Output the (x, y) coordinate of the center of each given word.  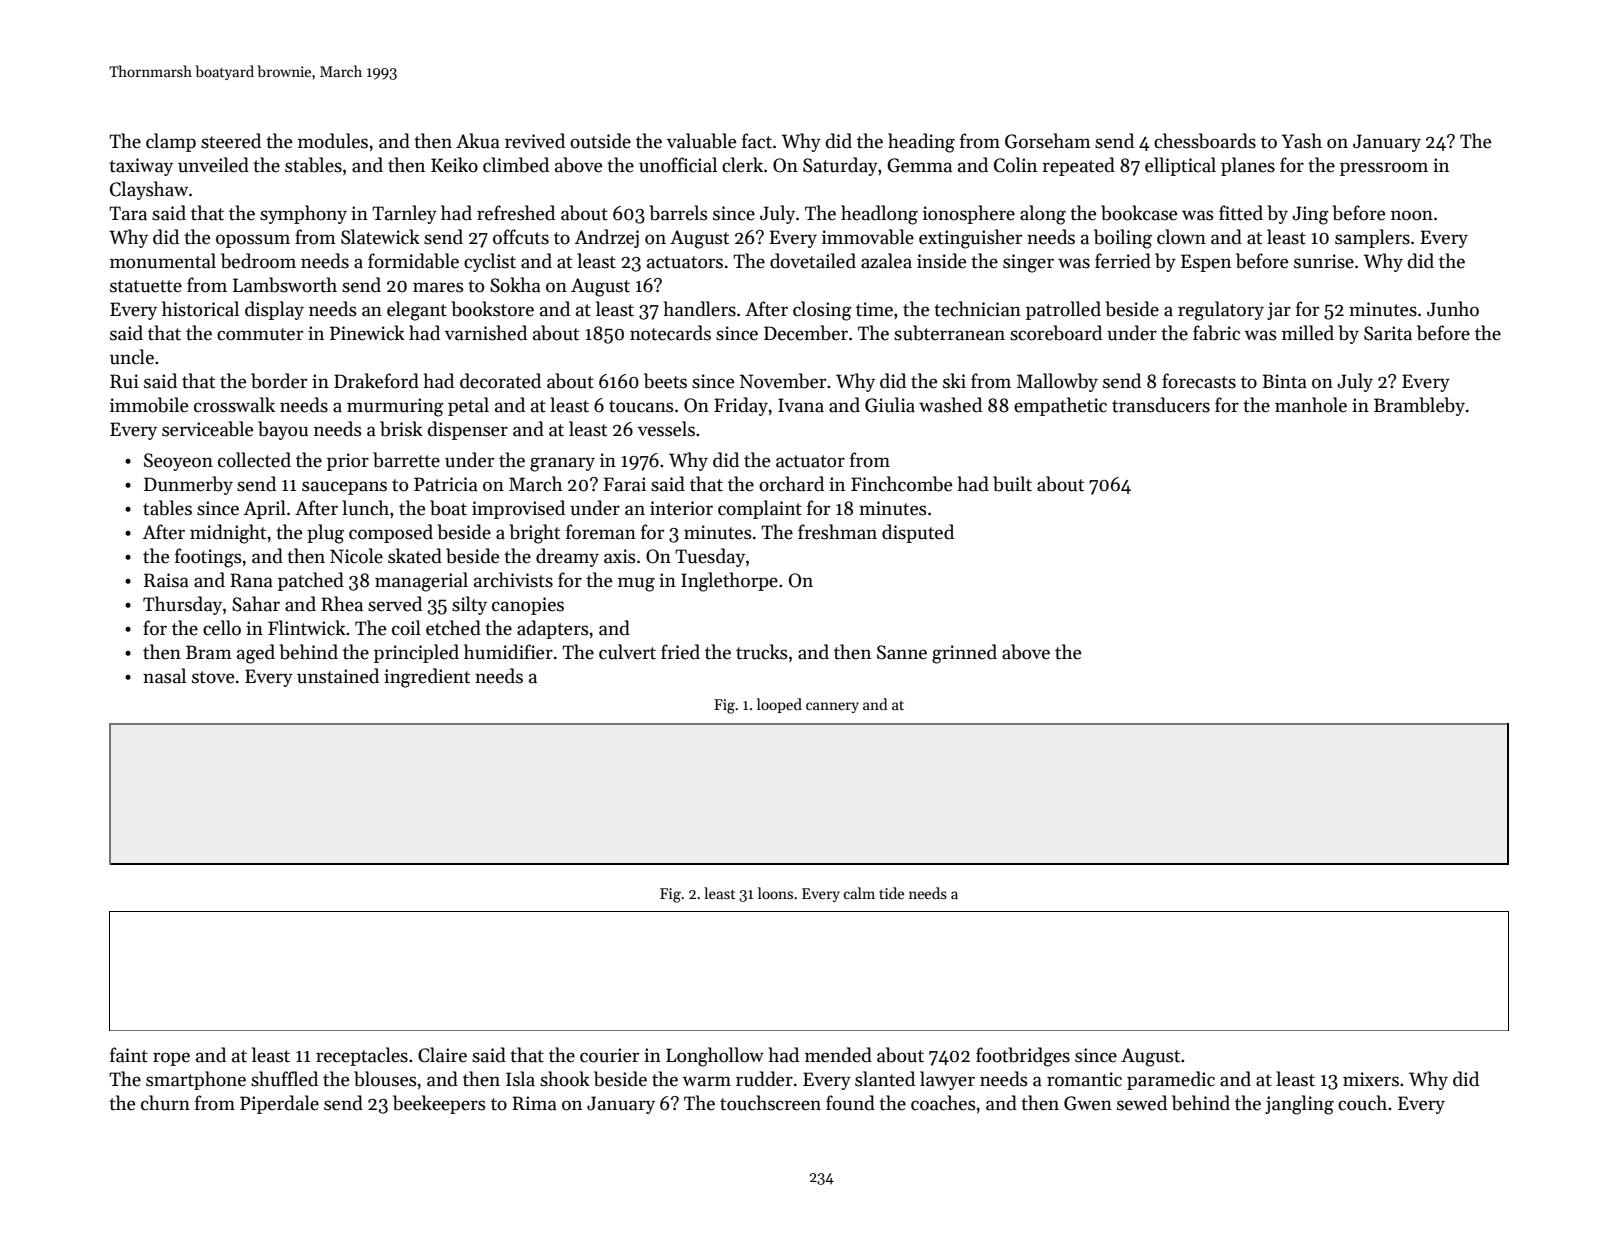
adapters (553, 629)
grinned (964, 654)
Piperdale (279, 1104)
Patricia (446, 484)
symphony (303, 214)
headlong (879, 215)
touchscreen (770, 1103)
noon (1412, 215)
